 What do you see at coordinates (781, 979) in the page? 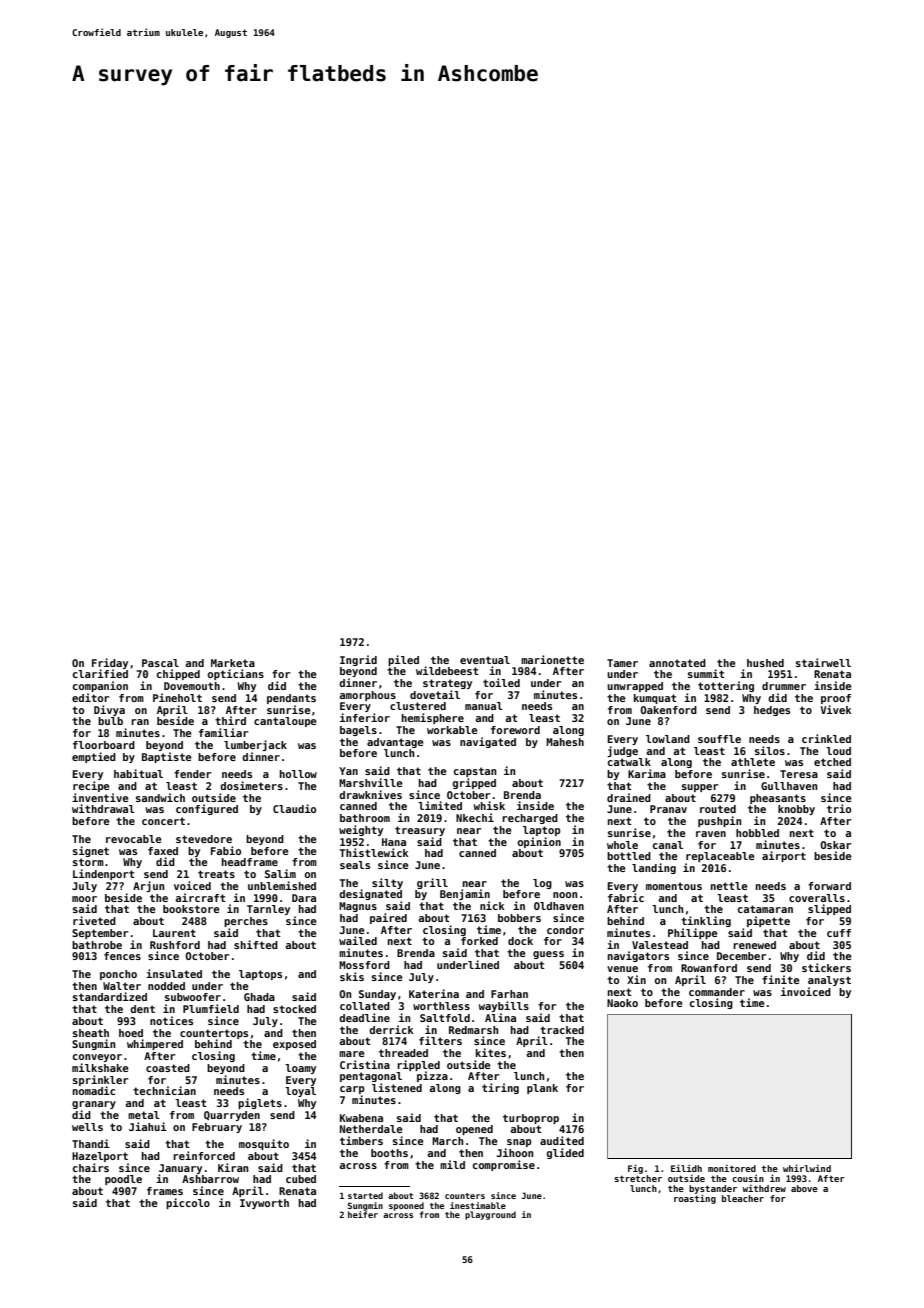
I see `finite` at bounding box center [781, 979].
